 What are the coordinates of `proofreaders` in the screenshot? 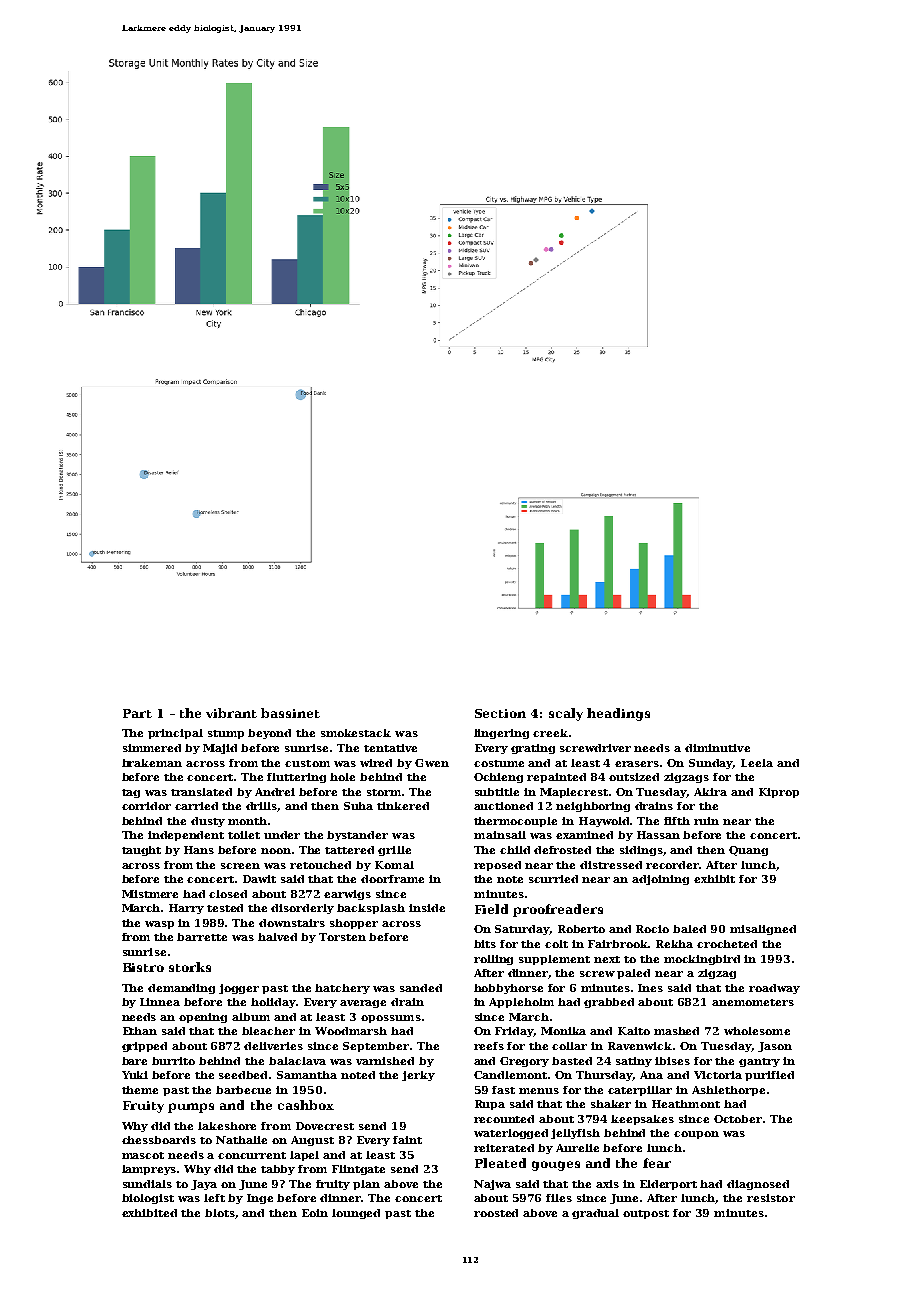 It's located at (558, 910).
